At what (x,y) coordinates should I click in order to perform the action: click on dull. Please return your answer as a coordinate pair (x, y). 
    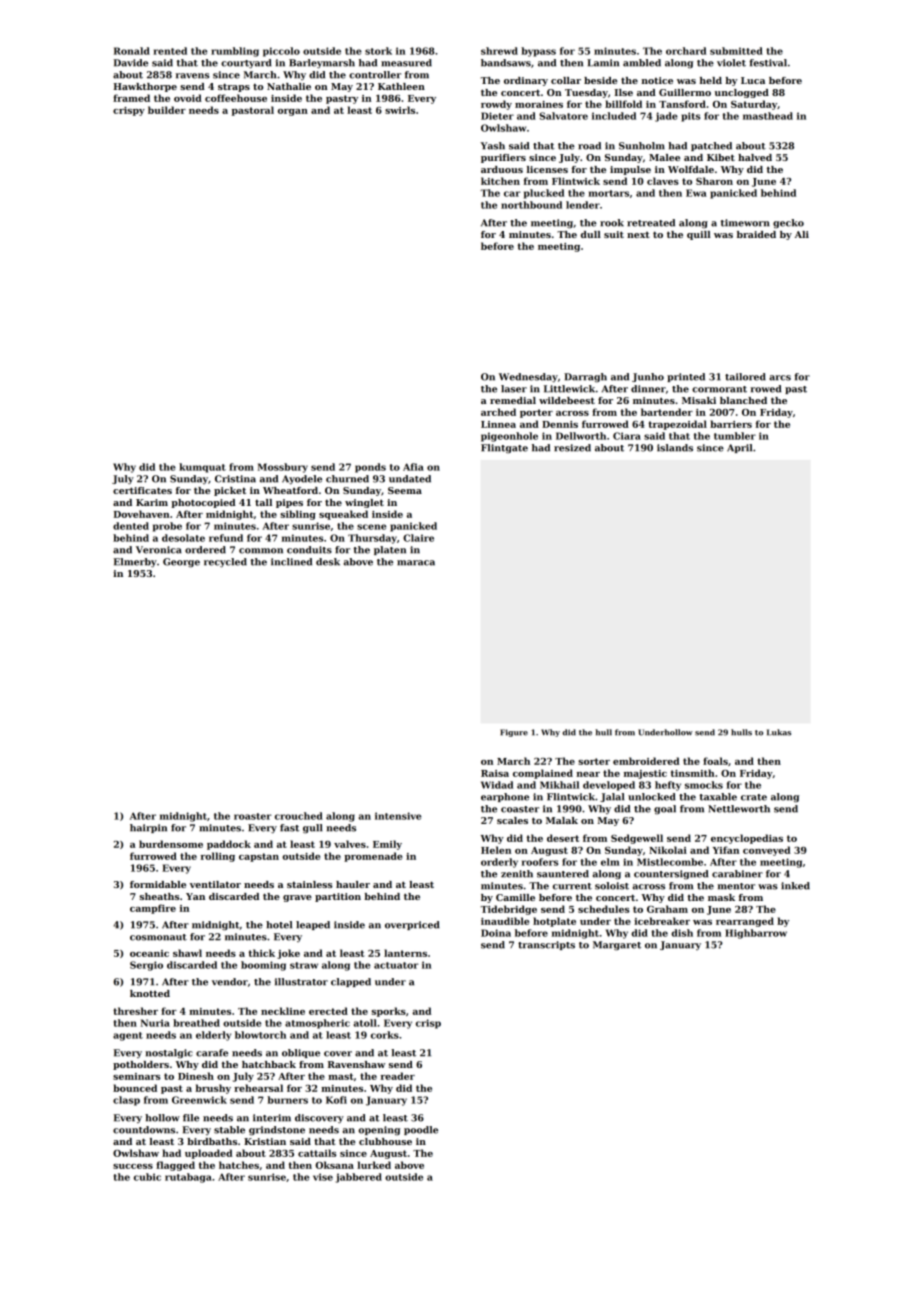
    Looking at the image, I should click on (591, 234).
